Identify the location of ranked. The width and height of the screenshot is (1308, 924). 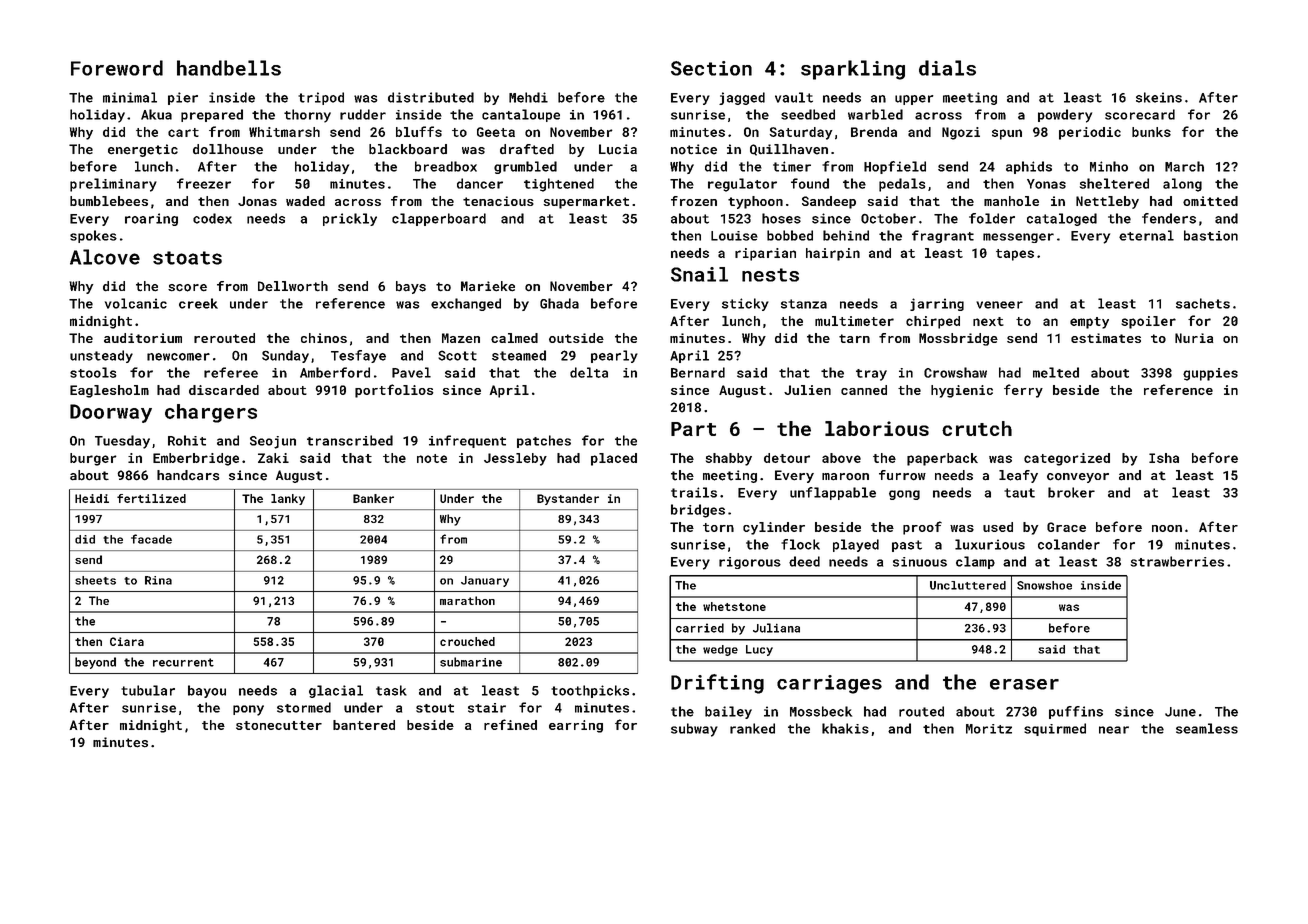
(752, 728).
